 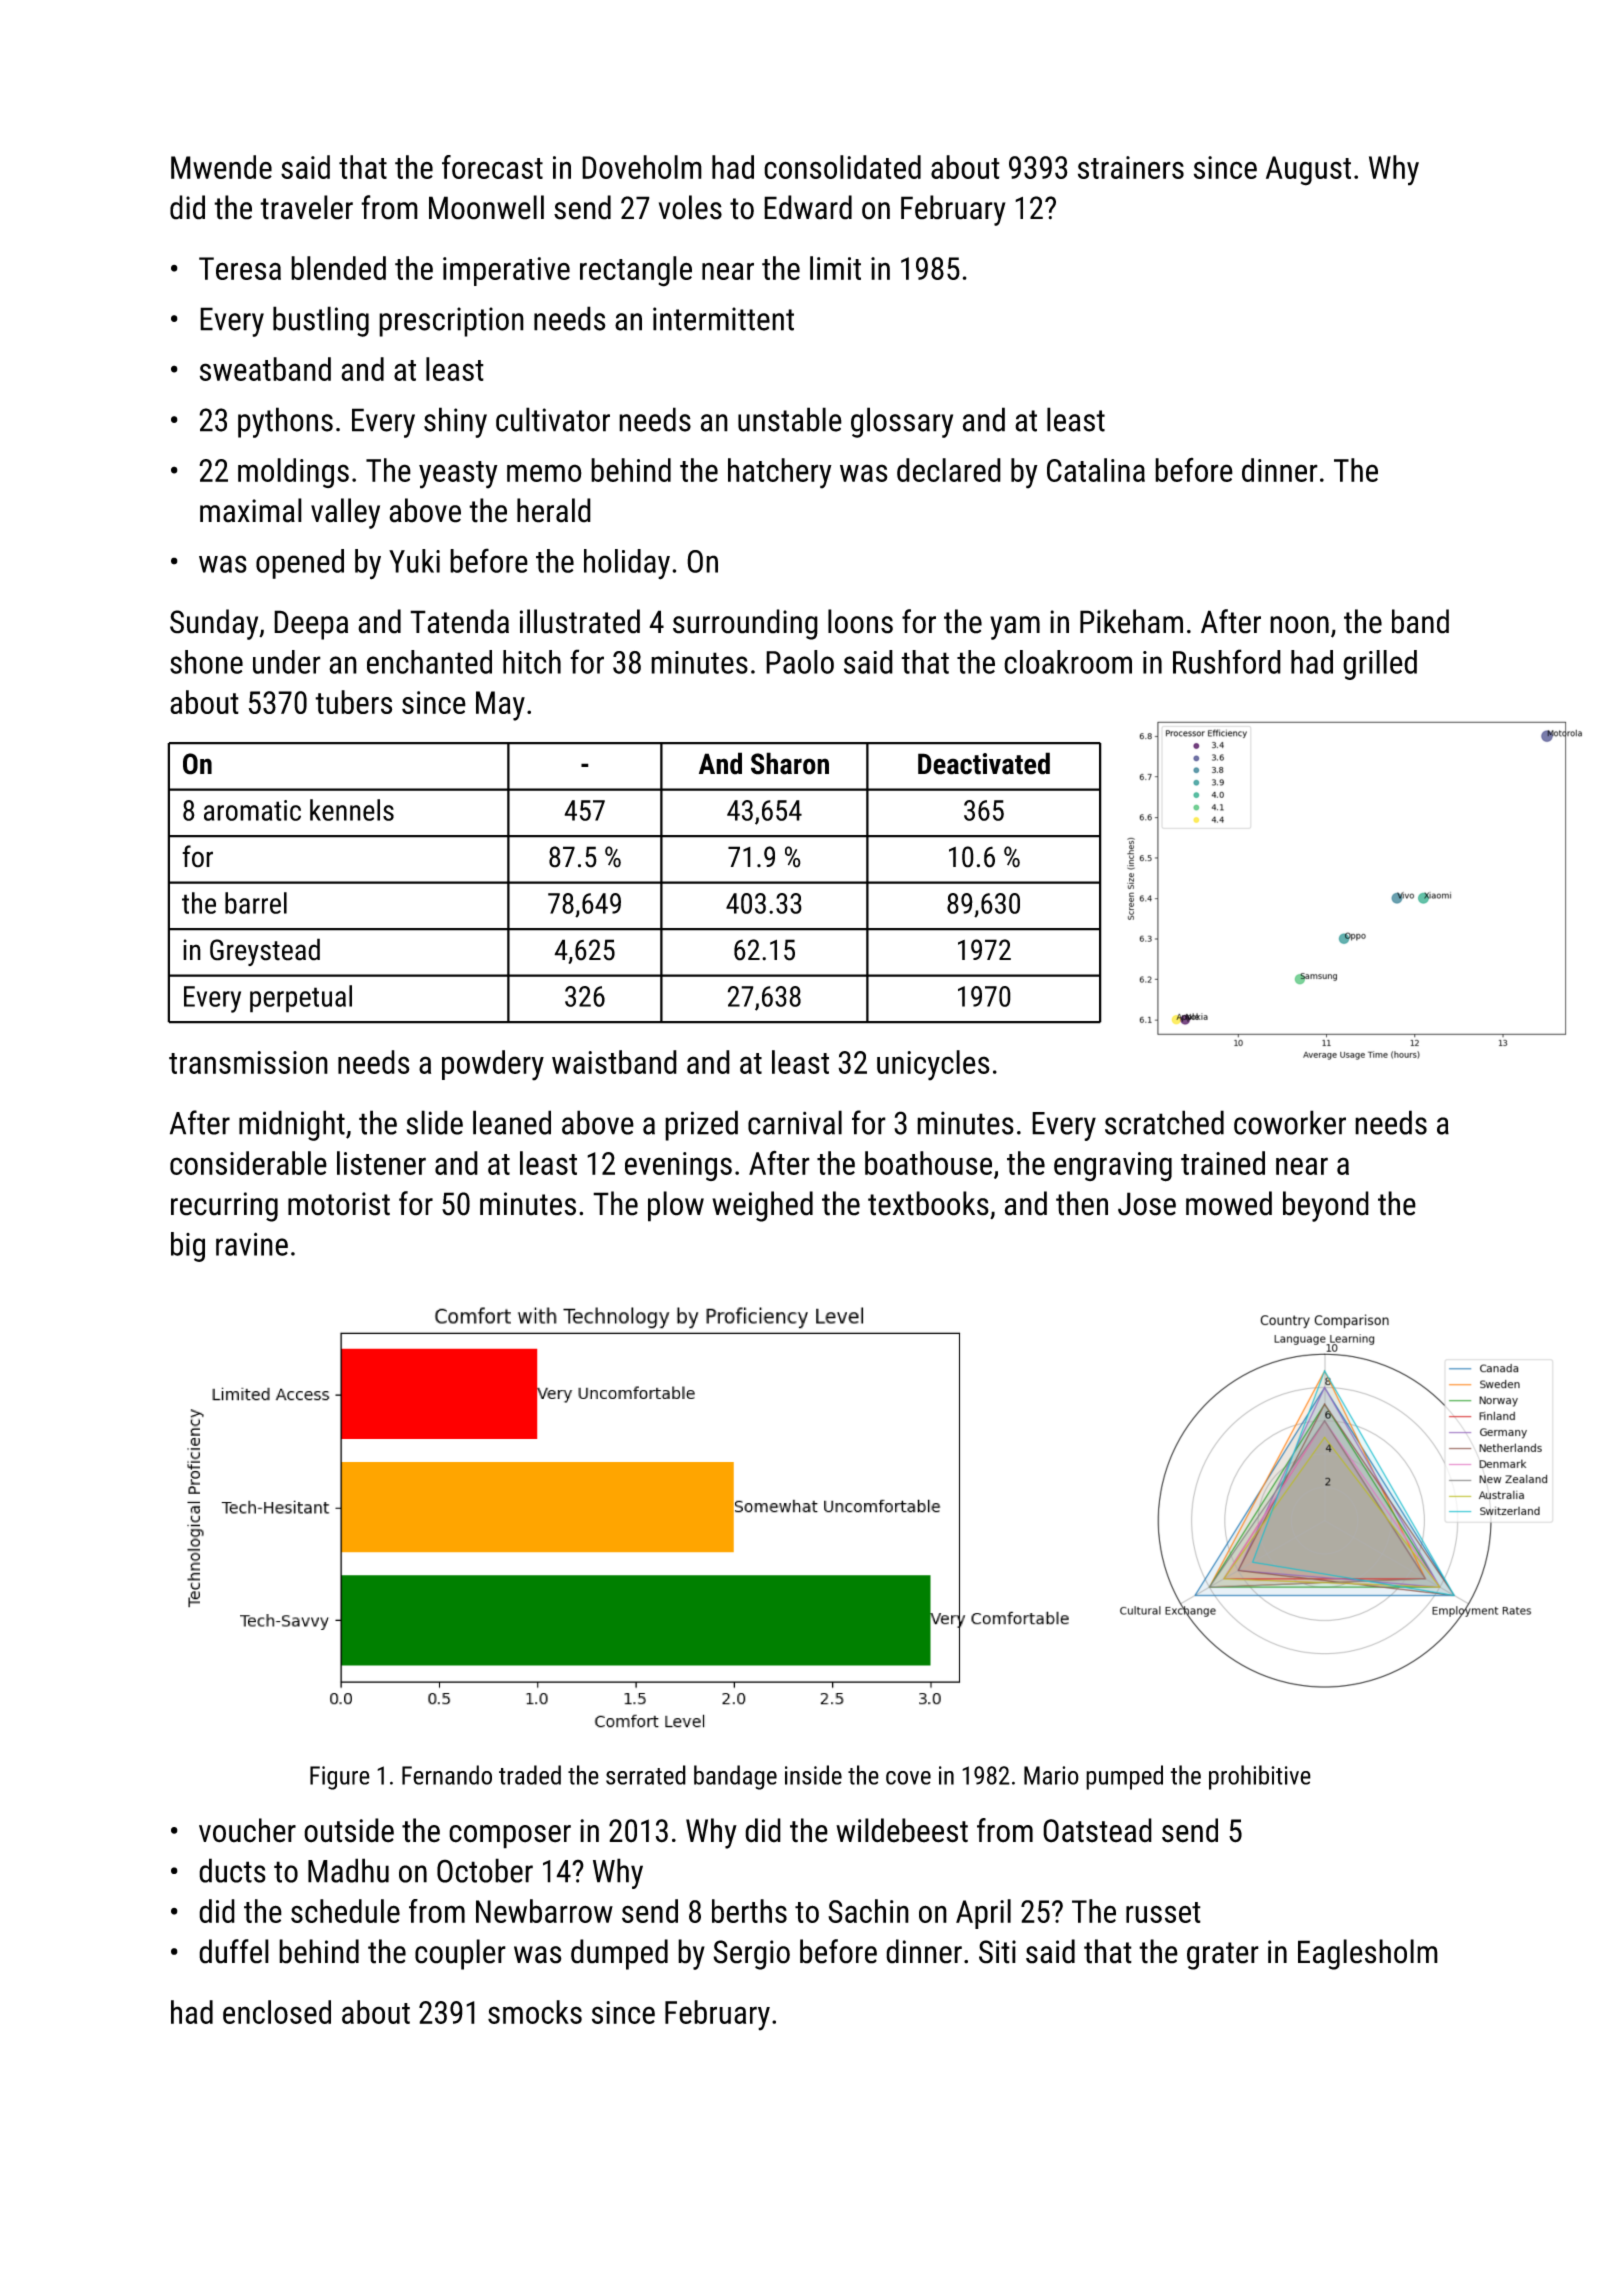 I want to click on blended, so click(x=338, y=268).
